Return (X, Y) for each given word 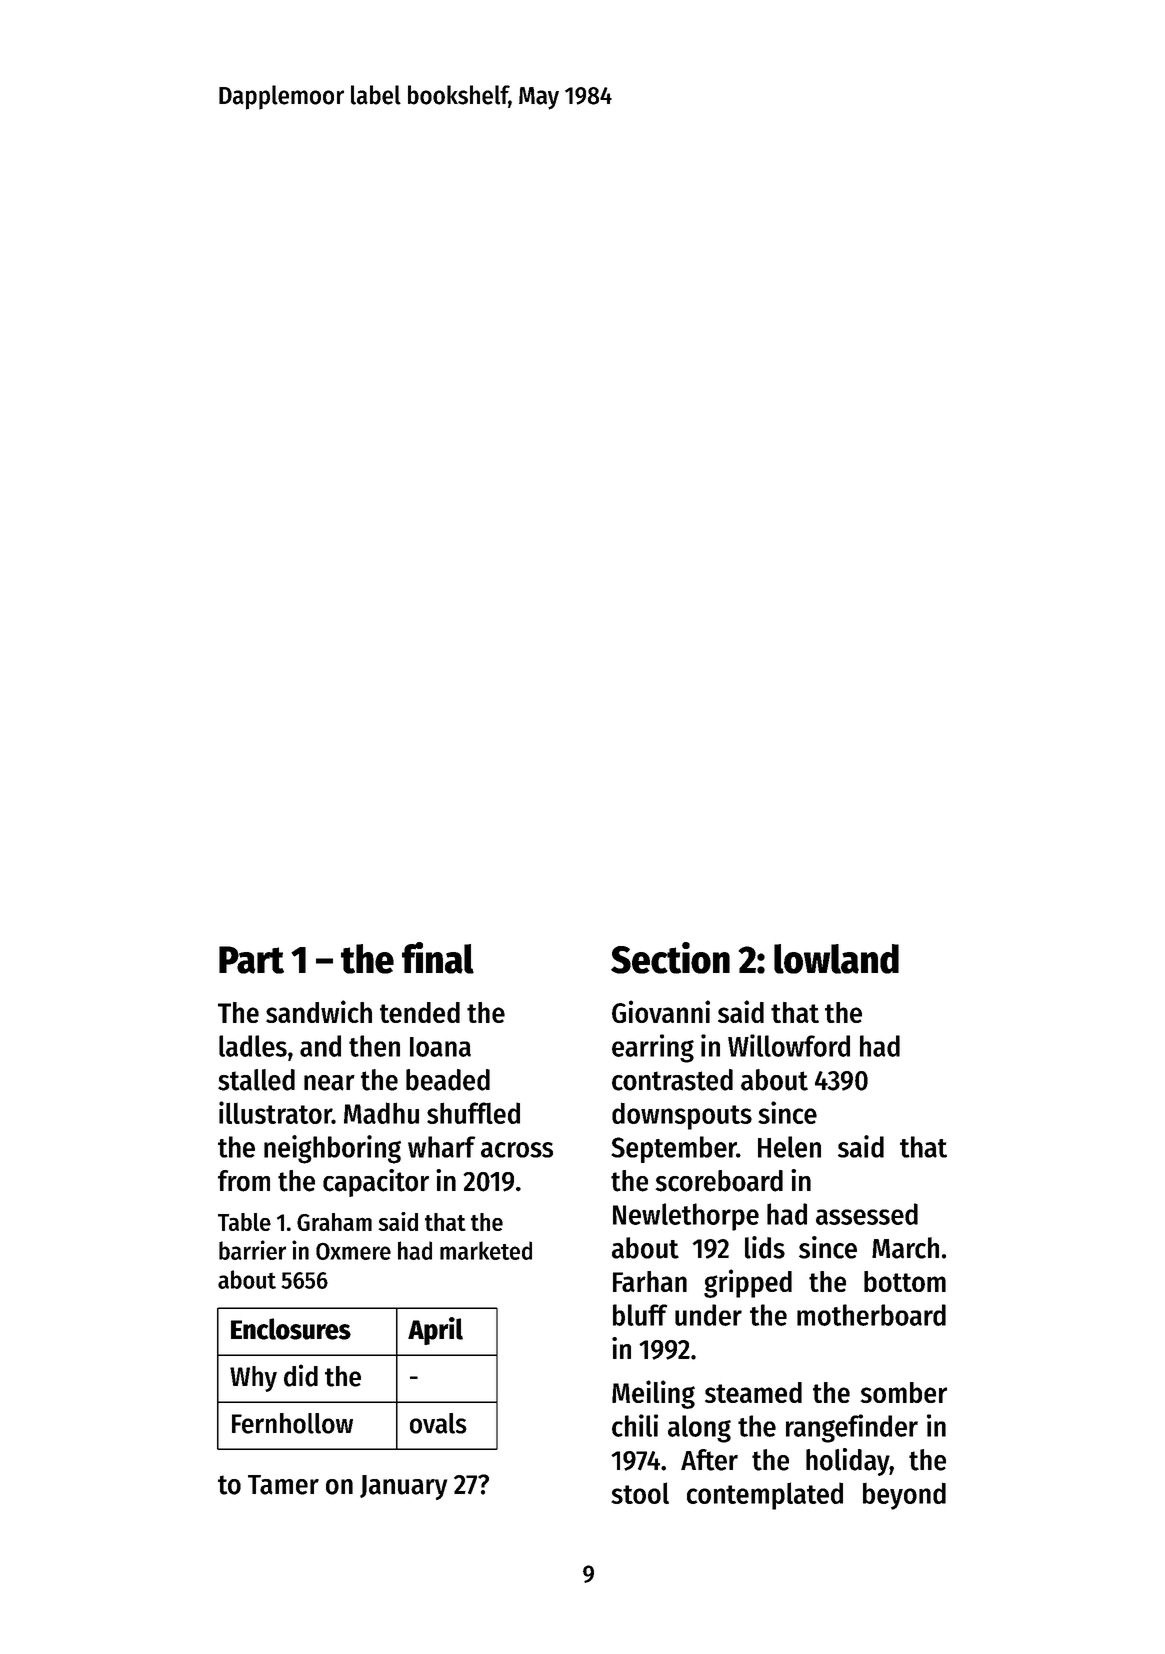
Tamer (283, 1485)
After (709, 1460)
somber (904, 1392)
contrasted (672, 1080)
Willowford (789, 1045)
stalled (256, 1080)
